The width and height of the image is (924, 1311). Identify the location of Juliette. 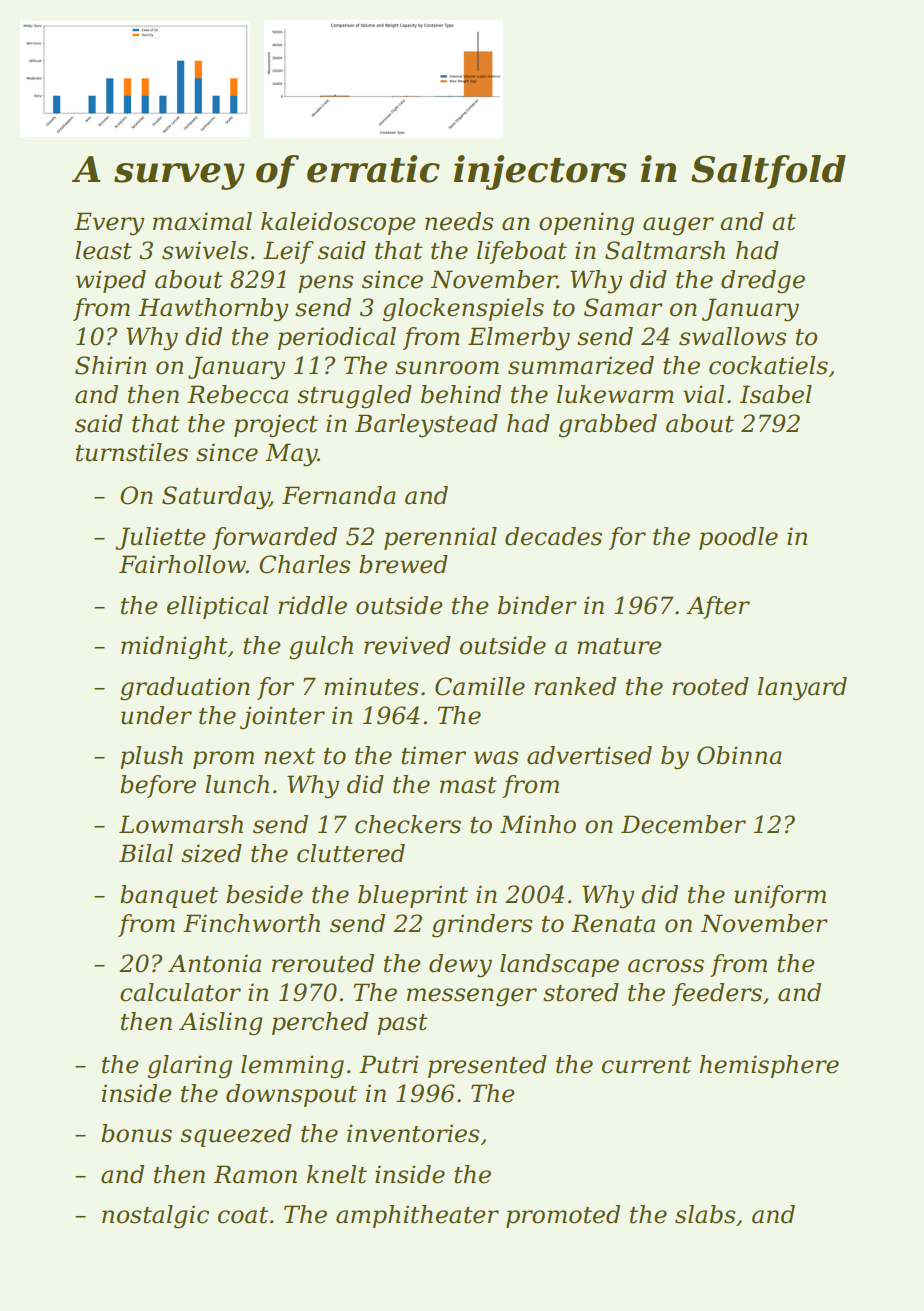
(160, 538).
